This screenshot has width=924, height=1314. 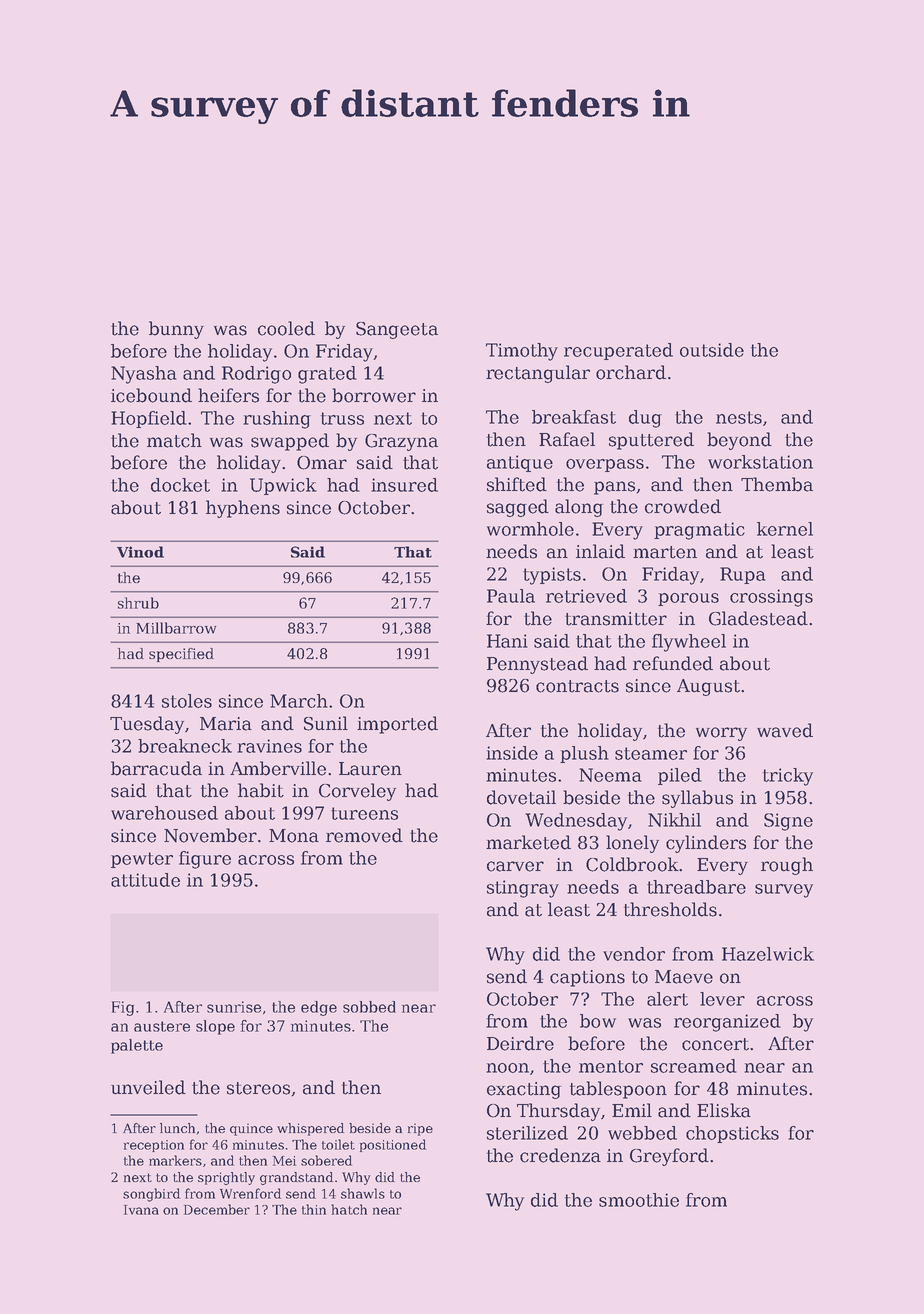 What do you see at coordinates (618, 351) in the screenshot?
I see `recuperated` at bounding box center [618, 351].
